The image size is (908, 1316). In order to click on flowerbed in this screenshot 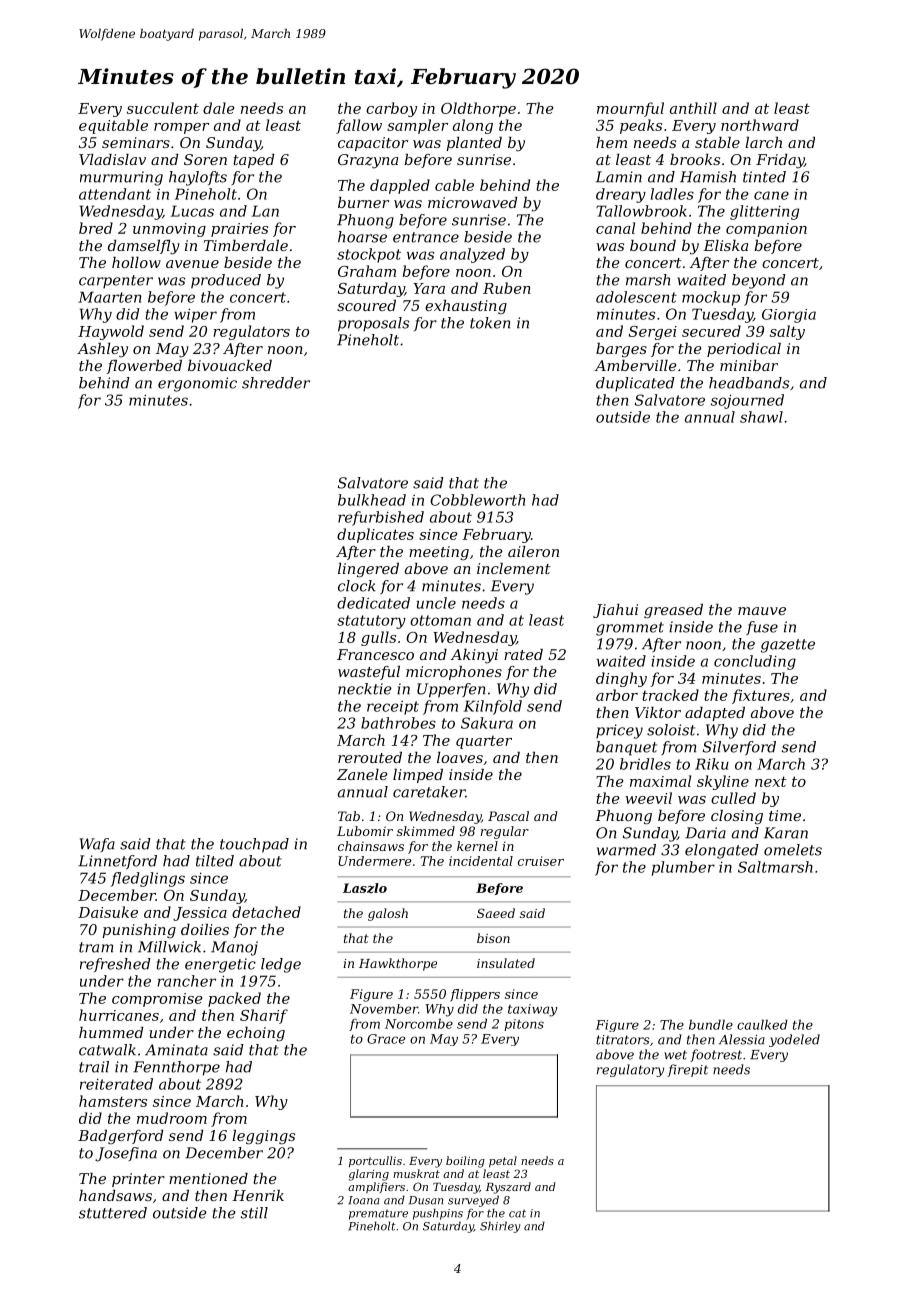, I will do `click(144, 367)`.
